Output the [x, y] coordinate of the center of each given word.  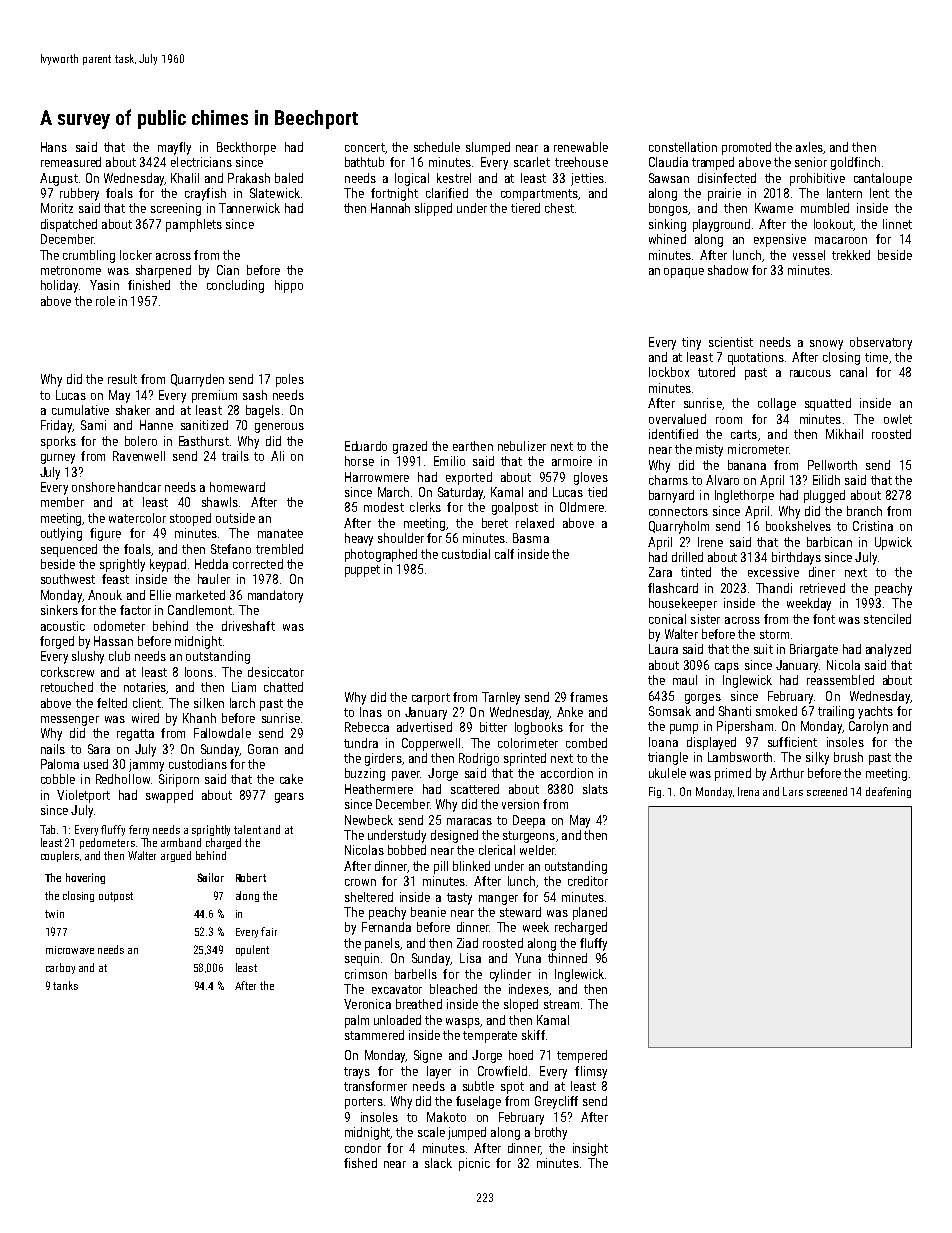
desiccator [276, 672]
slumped [488, 148]
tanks [65, 985]
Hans [54, 147]
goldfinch [855, 163]
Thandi [774, 588]
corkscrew [67, 672]
